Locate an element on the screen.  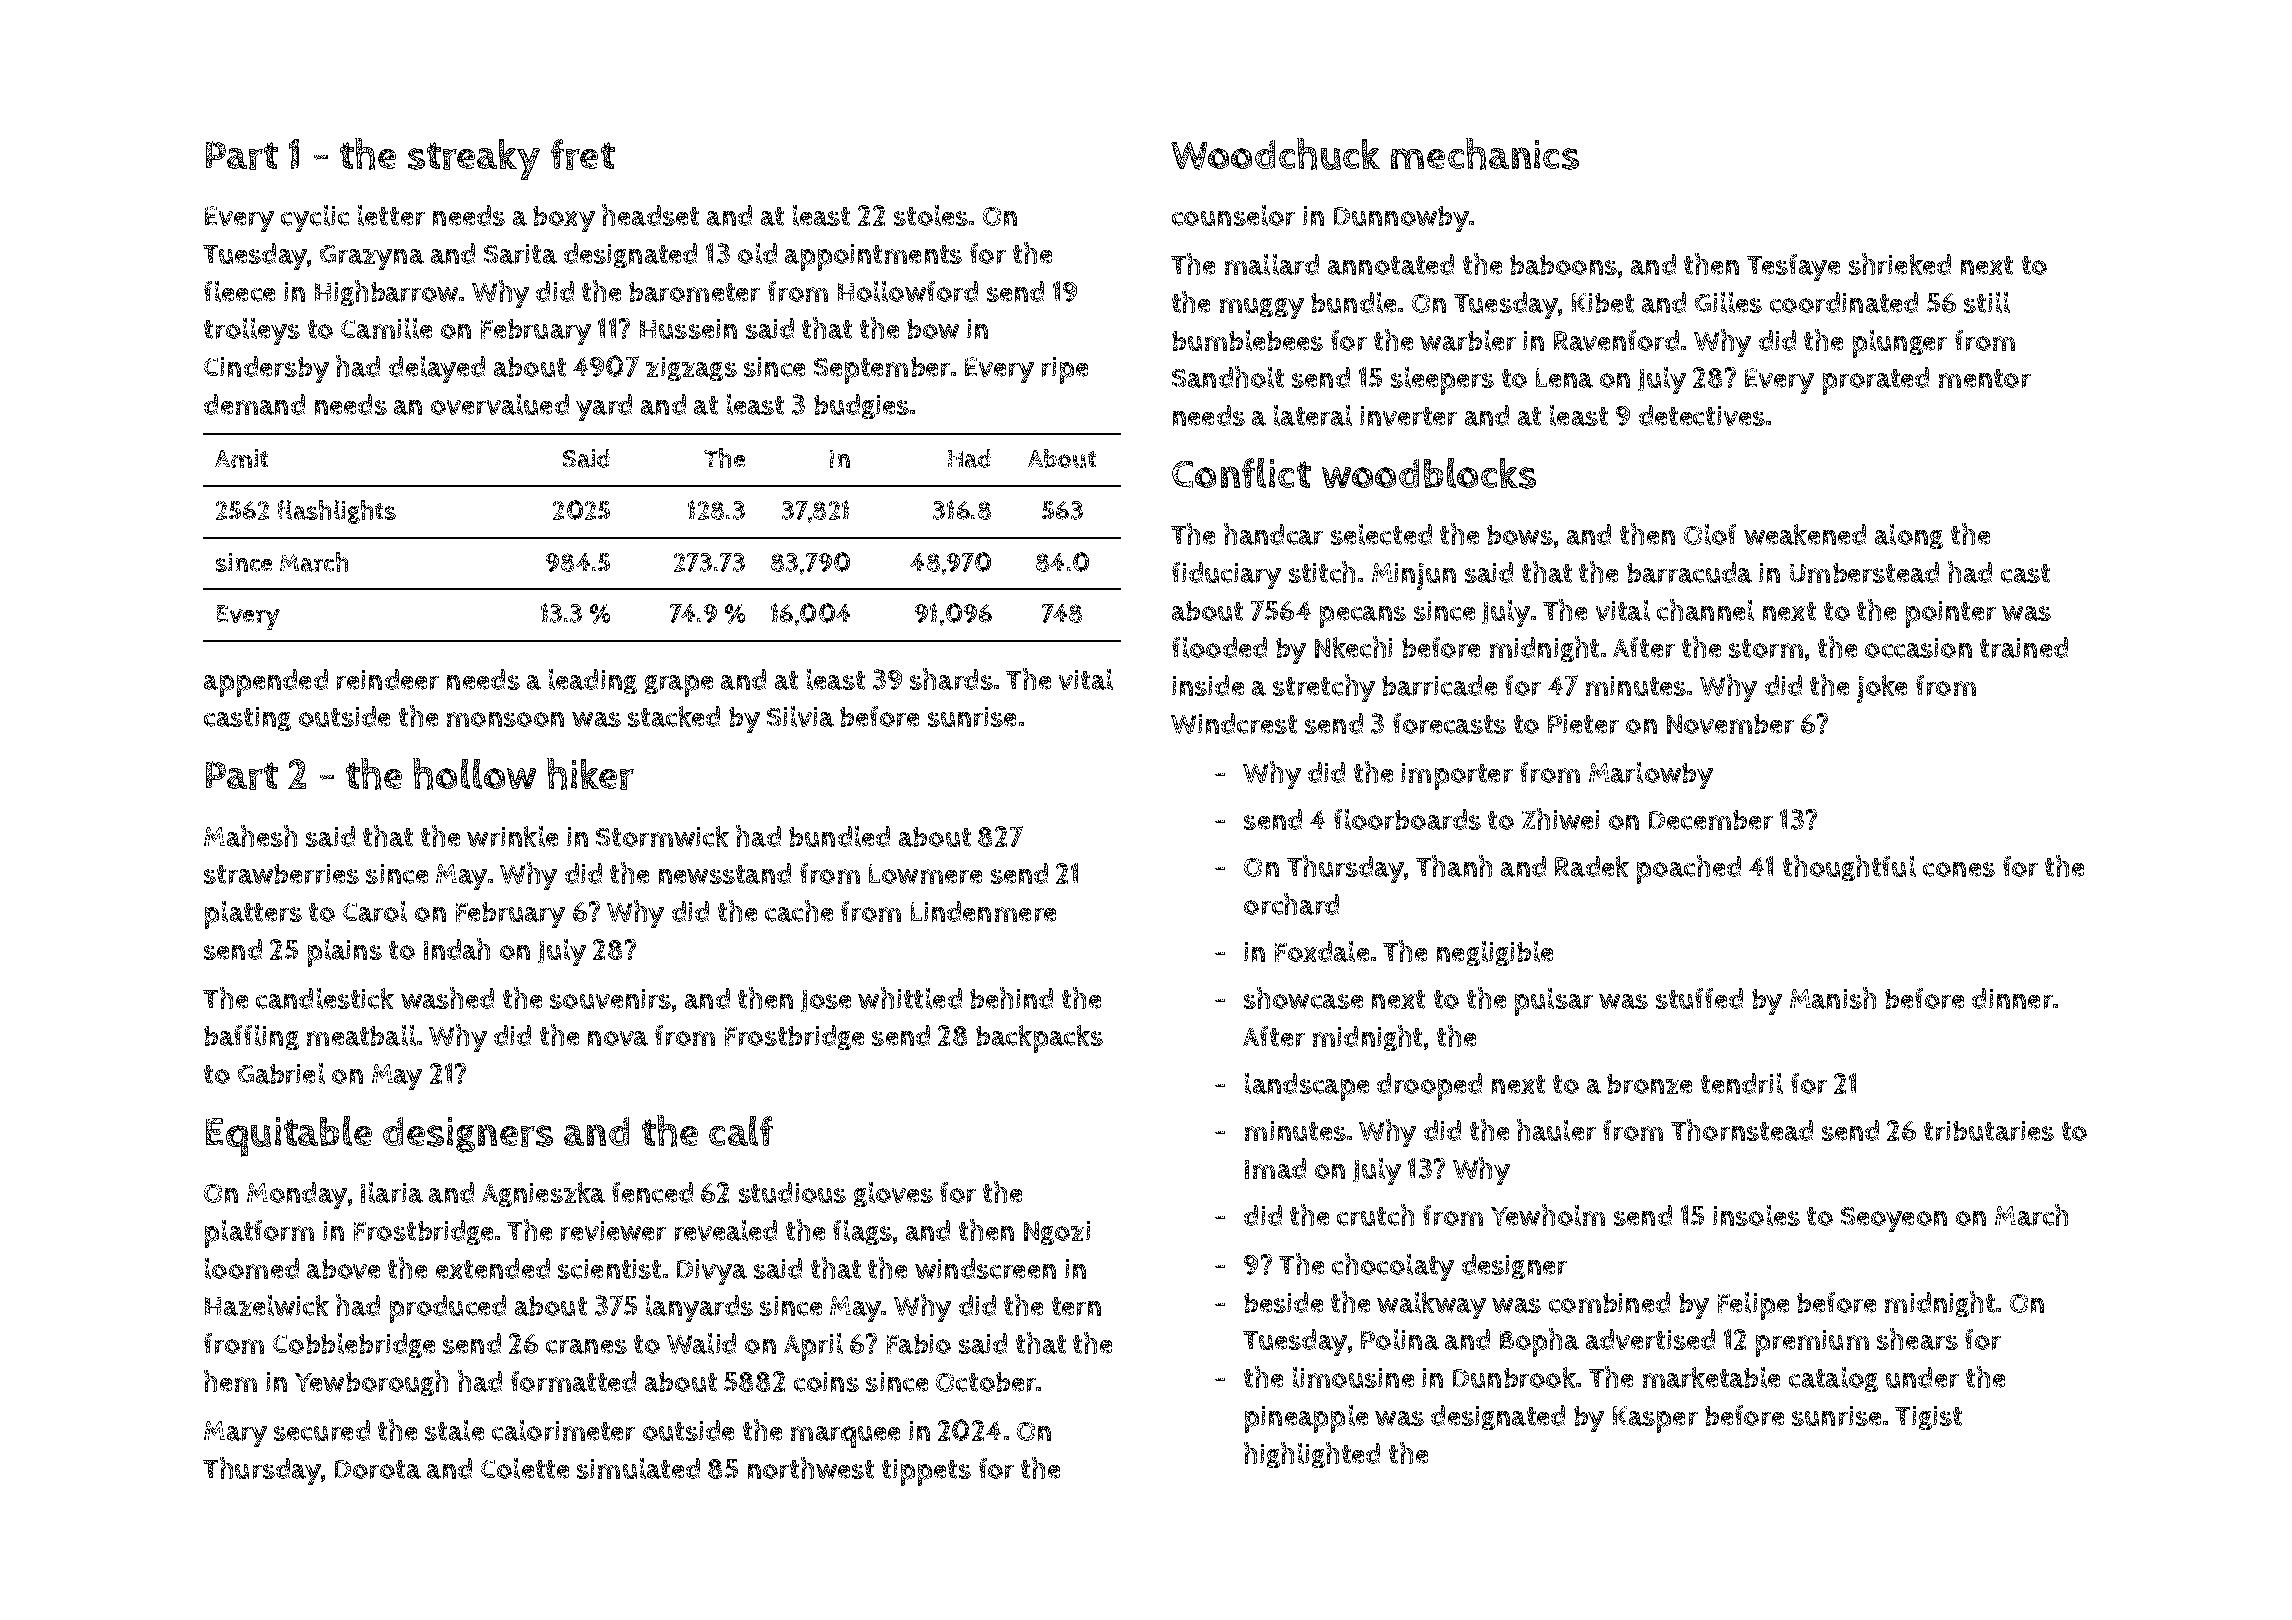
beside is located at coordinates (1283, 1302).
